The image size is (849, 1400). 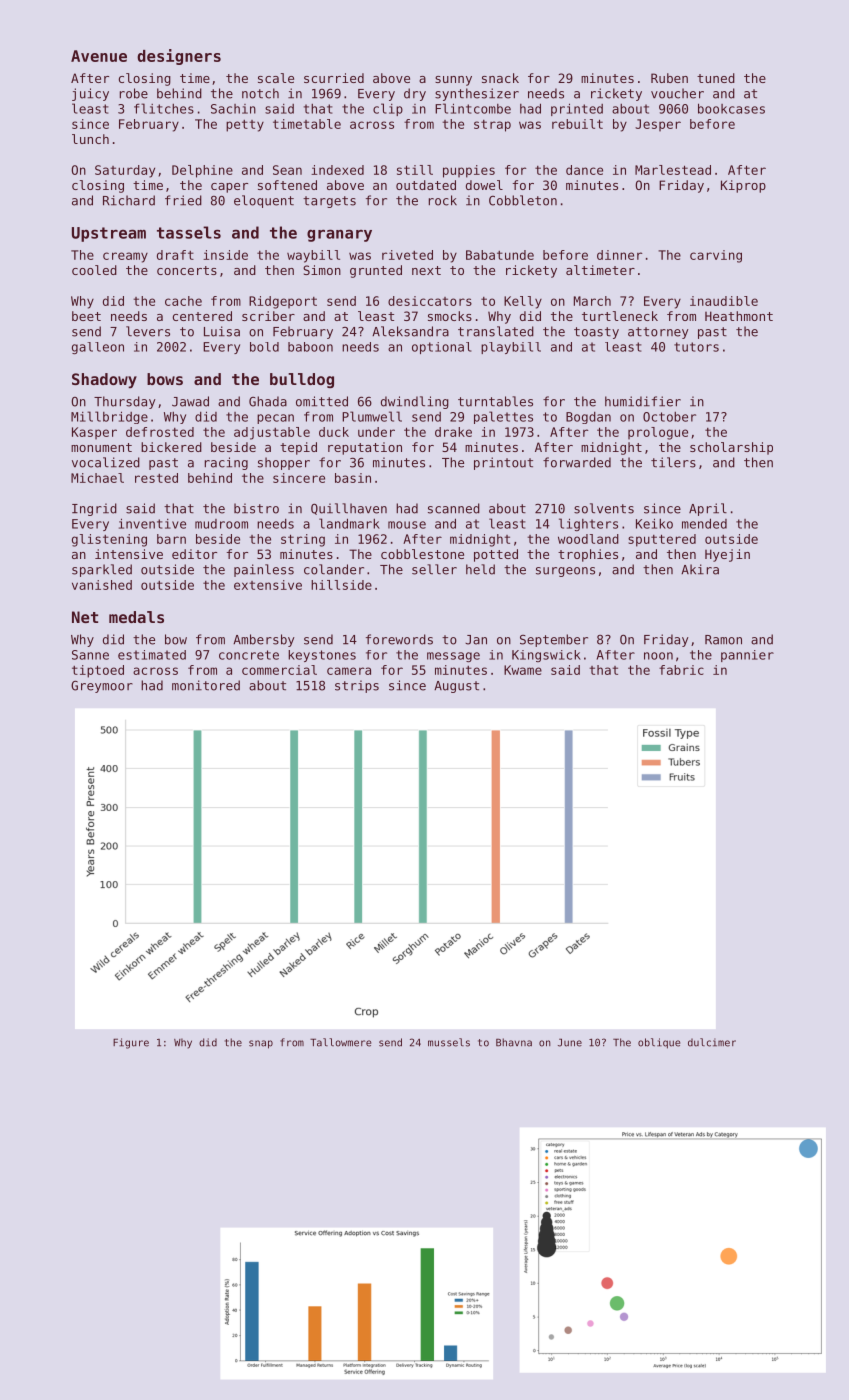 What do you see at coordinates (743, 186) in the screenshot?
I see `Kiprop` at bounding box center [743, 186].
